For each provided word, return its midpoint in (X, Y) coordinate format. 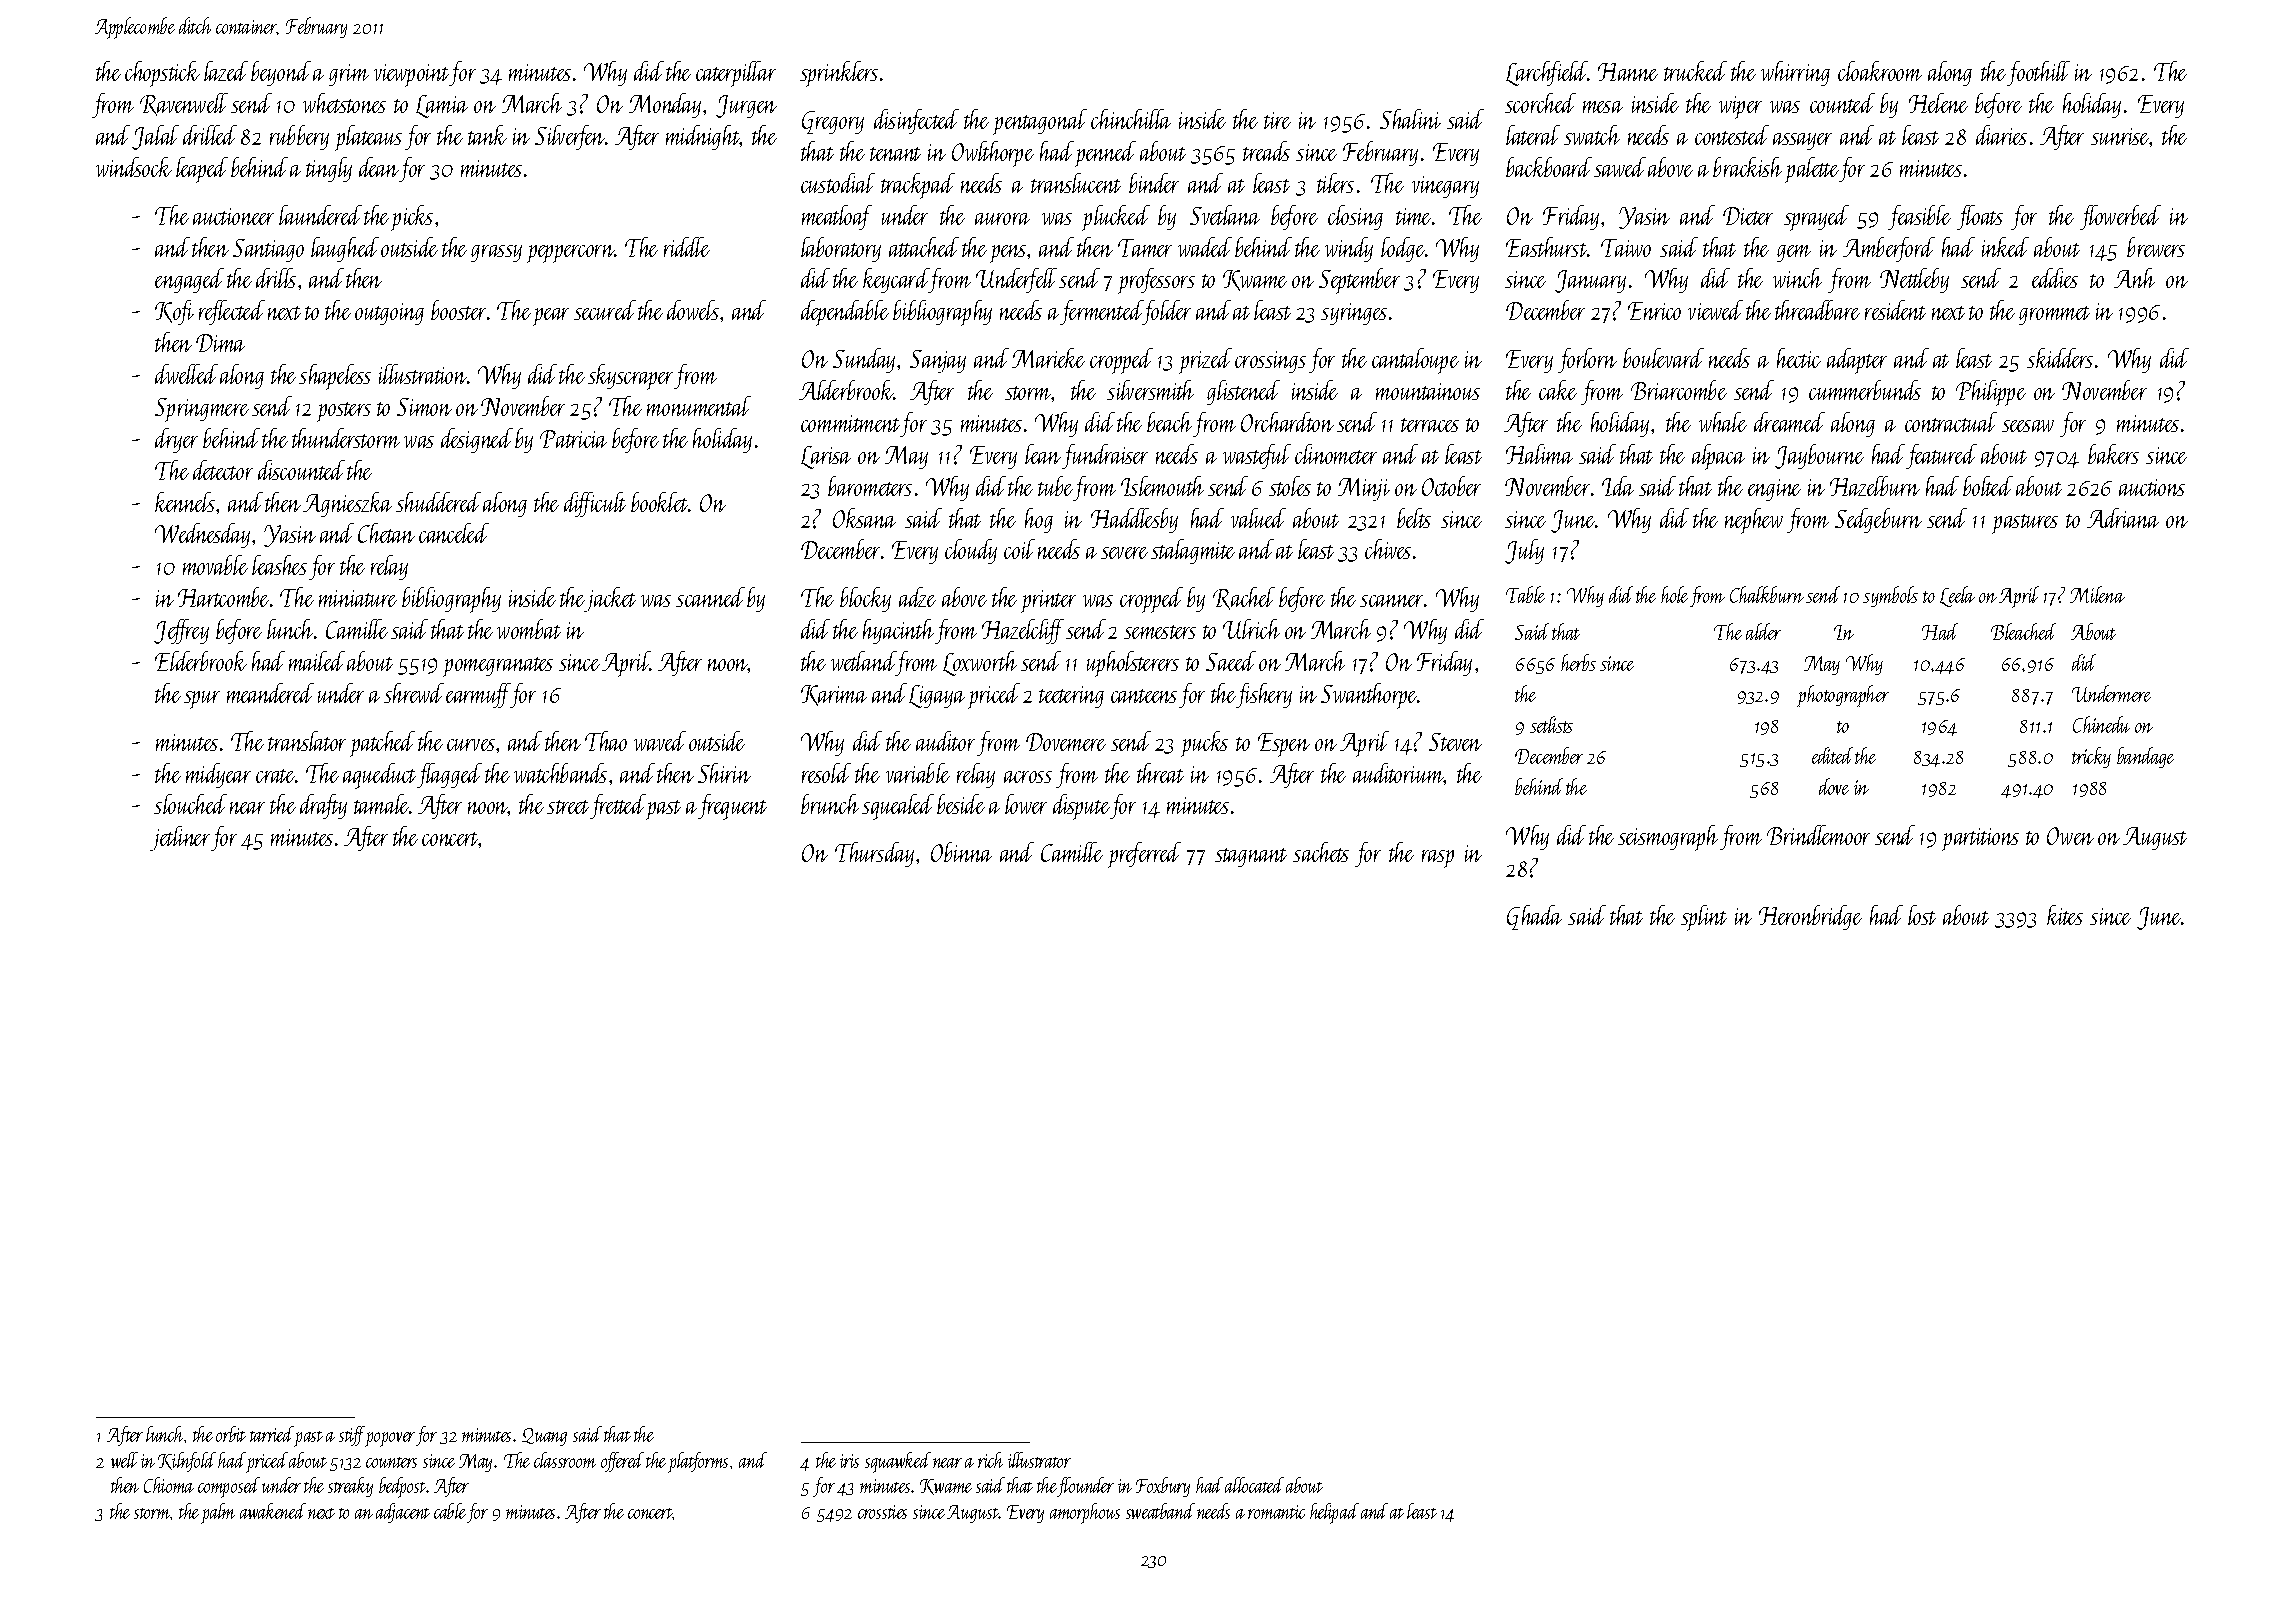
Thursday (874, 854)
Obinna (961, 852)
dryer (176, 440)
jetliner (180, 838)
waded (1205, 247)
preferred (1144, 855)
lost (1922, 915)
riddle (687, 247)
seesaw (2028, 426)
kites (2065, 915)
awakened (273, 1511)
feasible (1919, 217)
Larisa (826, 457)
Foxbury (1163, 1487)
